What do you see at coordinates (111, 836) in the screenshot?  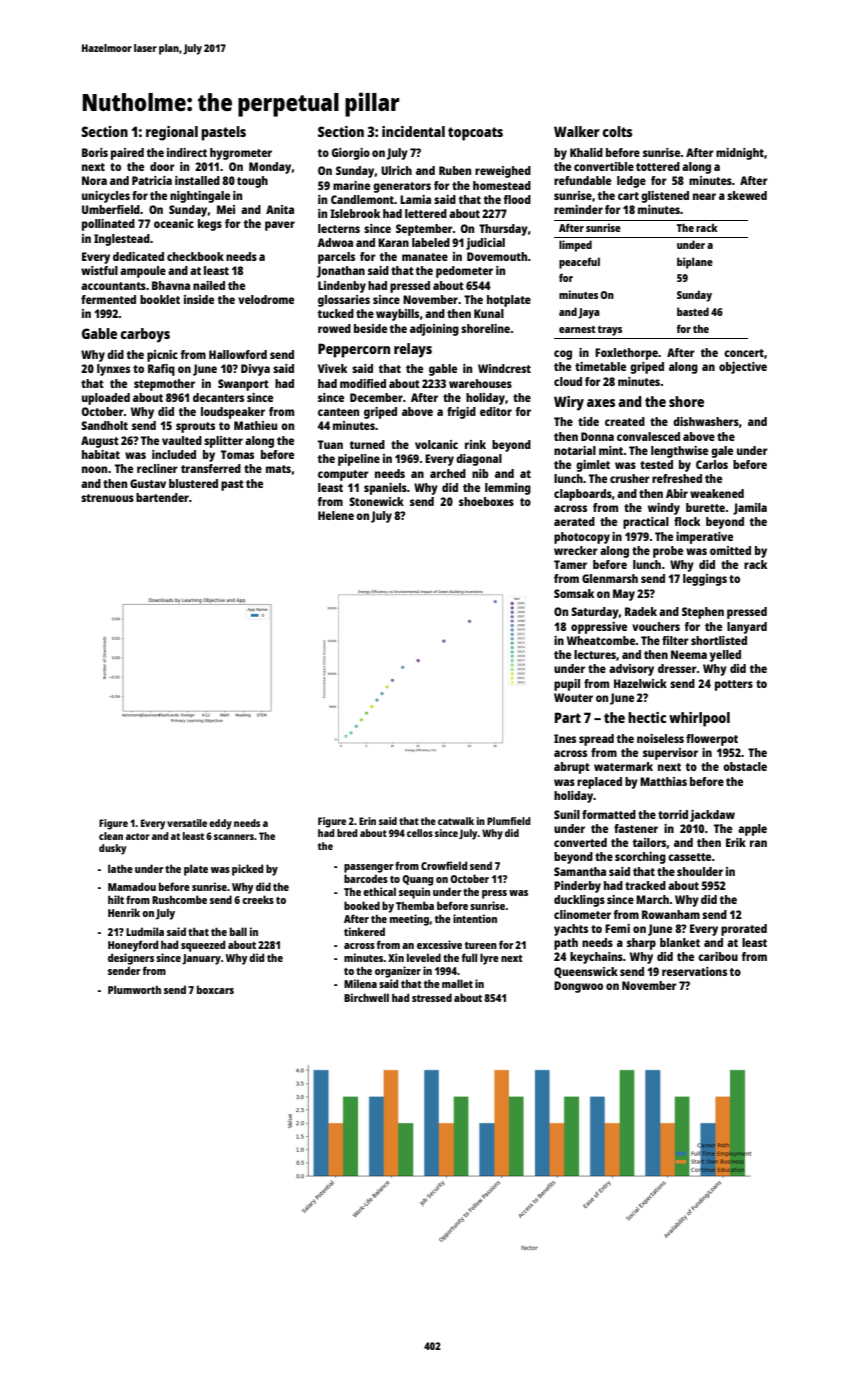 I see `clean` at bounding box center [111, 836].
